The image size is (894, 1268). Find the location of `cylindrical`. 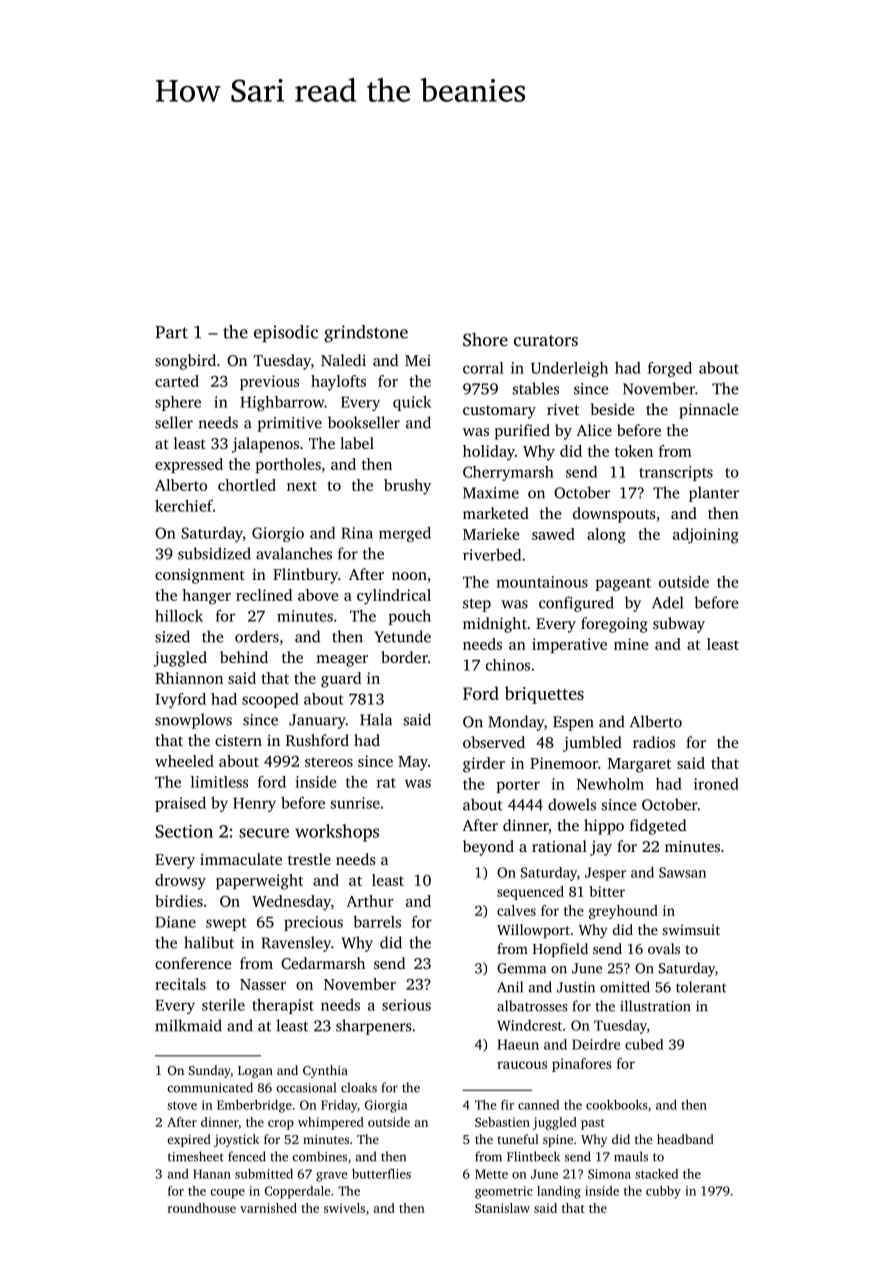

cylindrical is located at coordinates (394, 597).
